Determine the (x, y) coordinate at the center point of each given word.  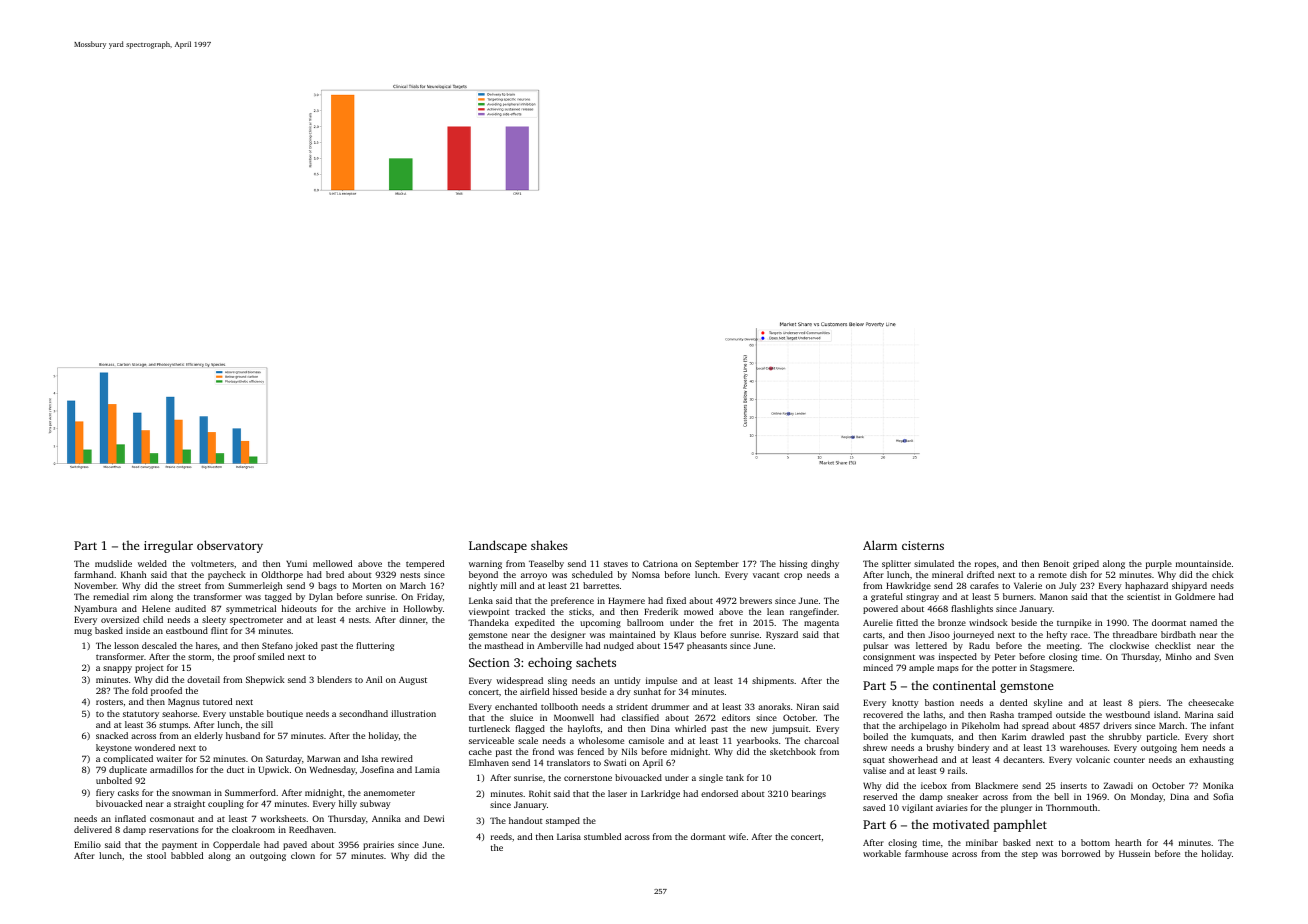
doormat (1169, 622)
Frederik (661, 611)
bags (327, 586)
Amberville (560, 645)
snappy (117, 669)
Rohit (540, 793)
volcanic (1093, 759)
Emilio (87, 844)
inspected (958, 657)
